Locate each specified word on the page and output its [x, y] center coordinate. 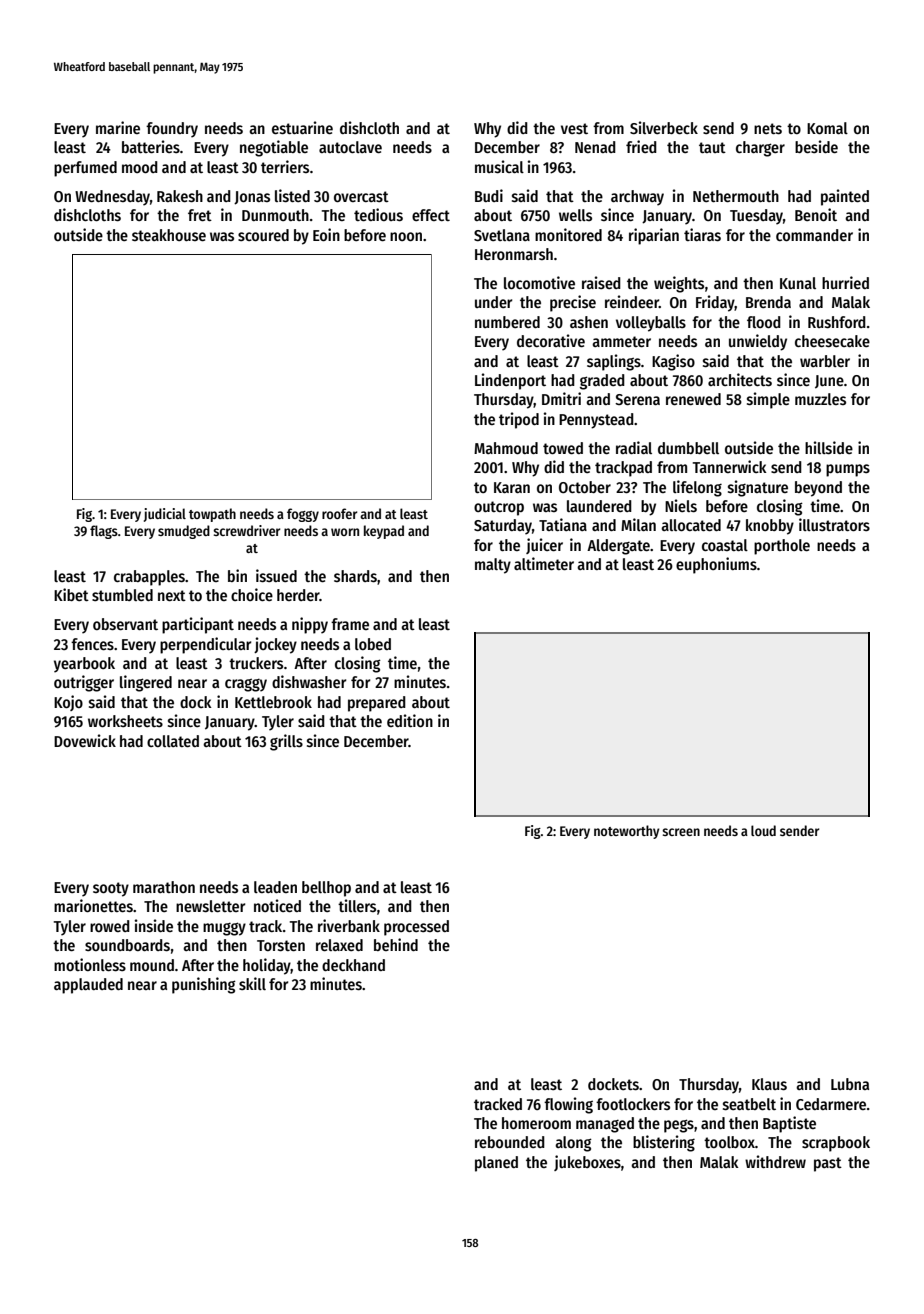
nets [768, 129]
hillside [829, 448]
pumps [848, 470]
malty [493, 566]
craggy [246, 685]
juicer [544, 546]
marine [118, 127]
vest [574, 128]
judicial [165, 515]
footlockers [633, 1104]
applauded [88, 986]
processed [416, 928]
